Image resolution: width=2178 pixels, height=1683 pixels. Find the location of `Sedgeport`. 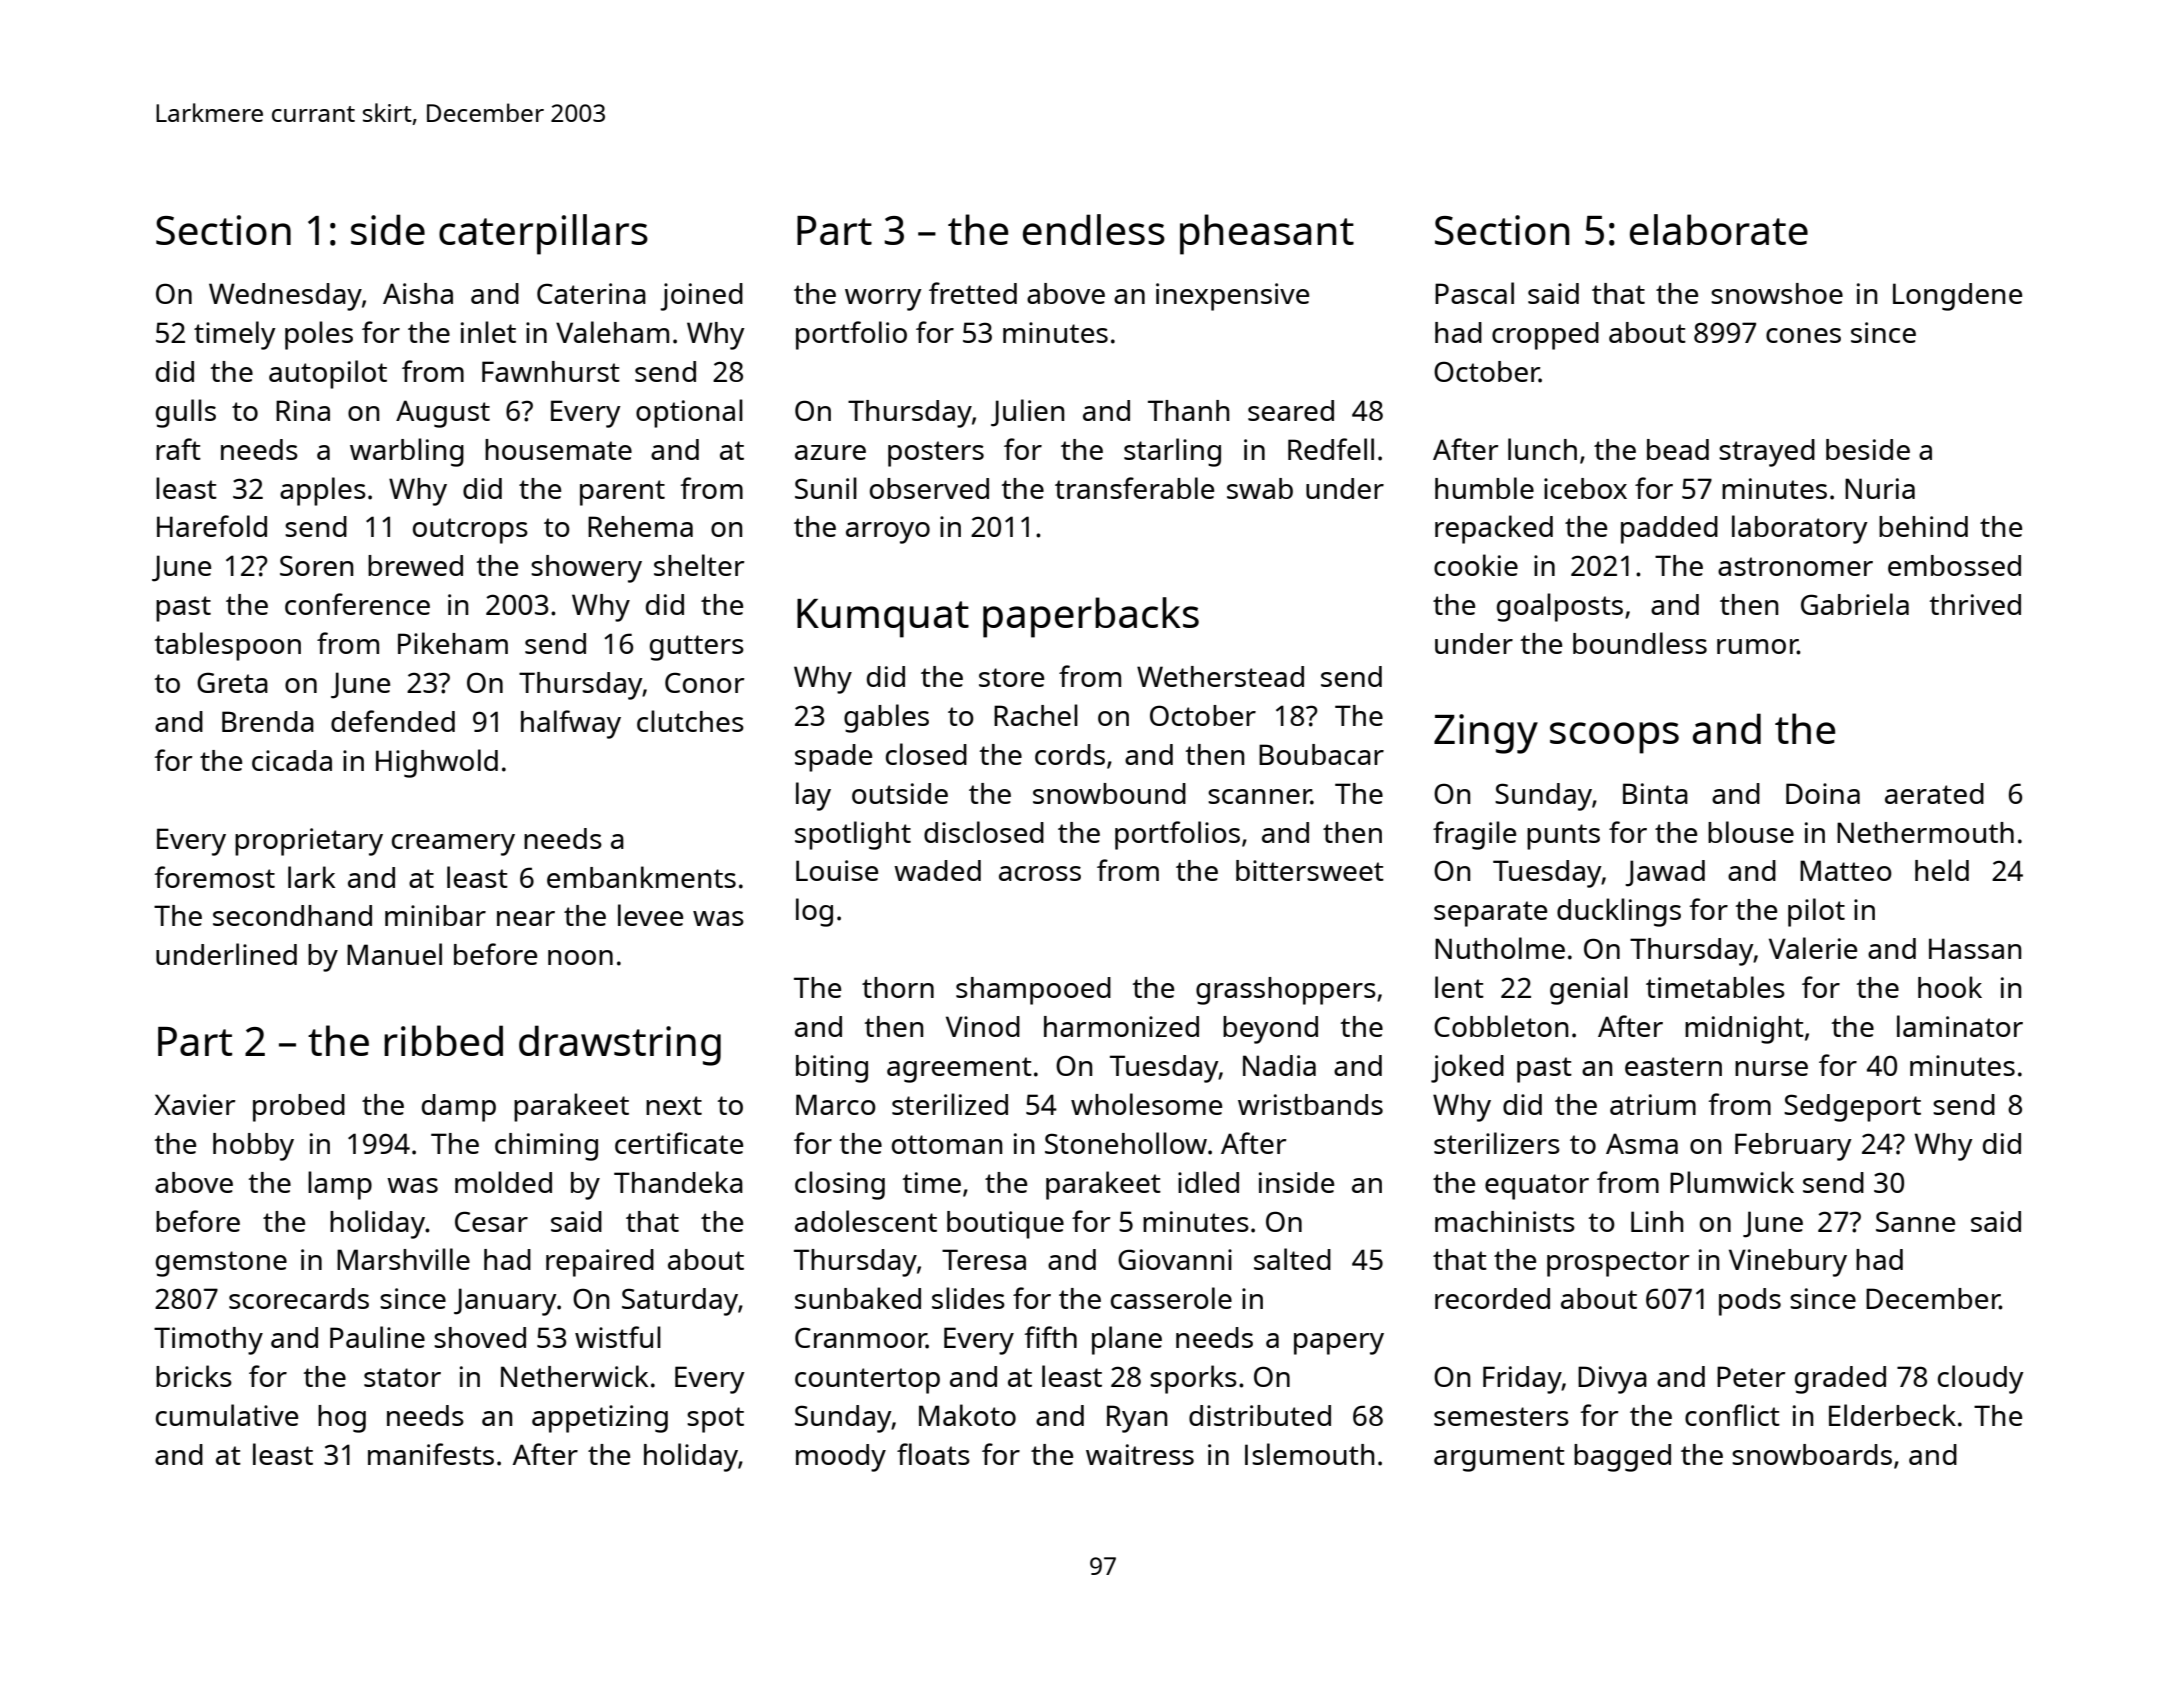

Sedgeport is located at coordinates (1852, 1108).
